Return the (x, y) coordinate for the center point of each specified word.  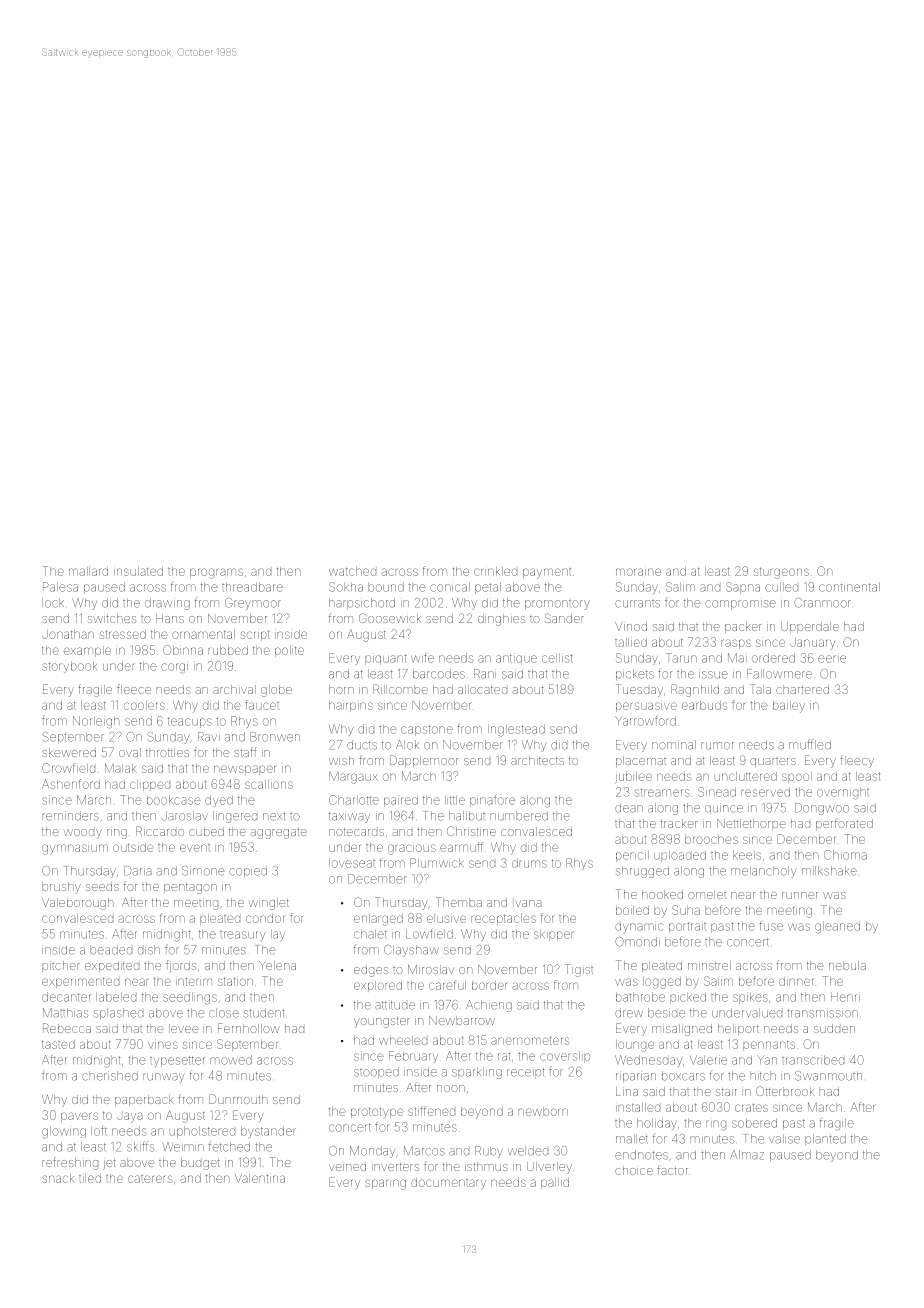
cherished (110, 1076)
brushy (61, 888)
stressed (123, 634)
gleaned (837, 927)
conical (450, 587)
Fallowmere (779, 674)
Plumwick (436, 863)
